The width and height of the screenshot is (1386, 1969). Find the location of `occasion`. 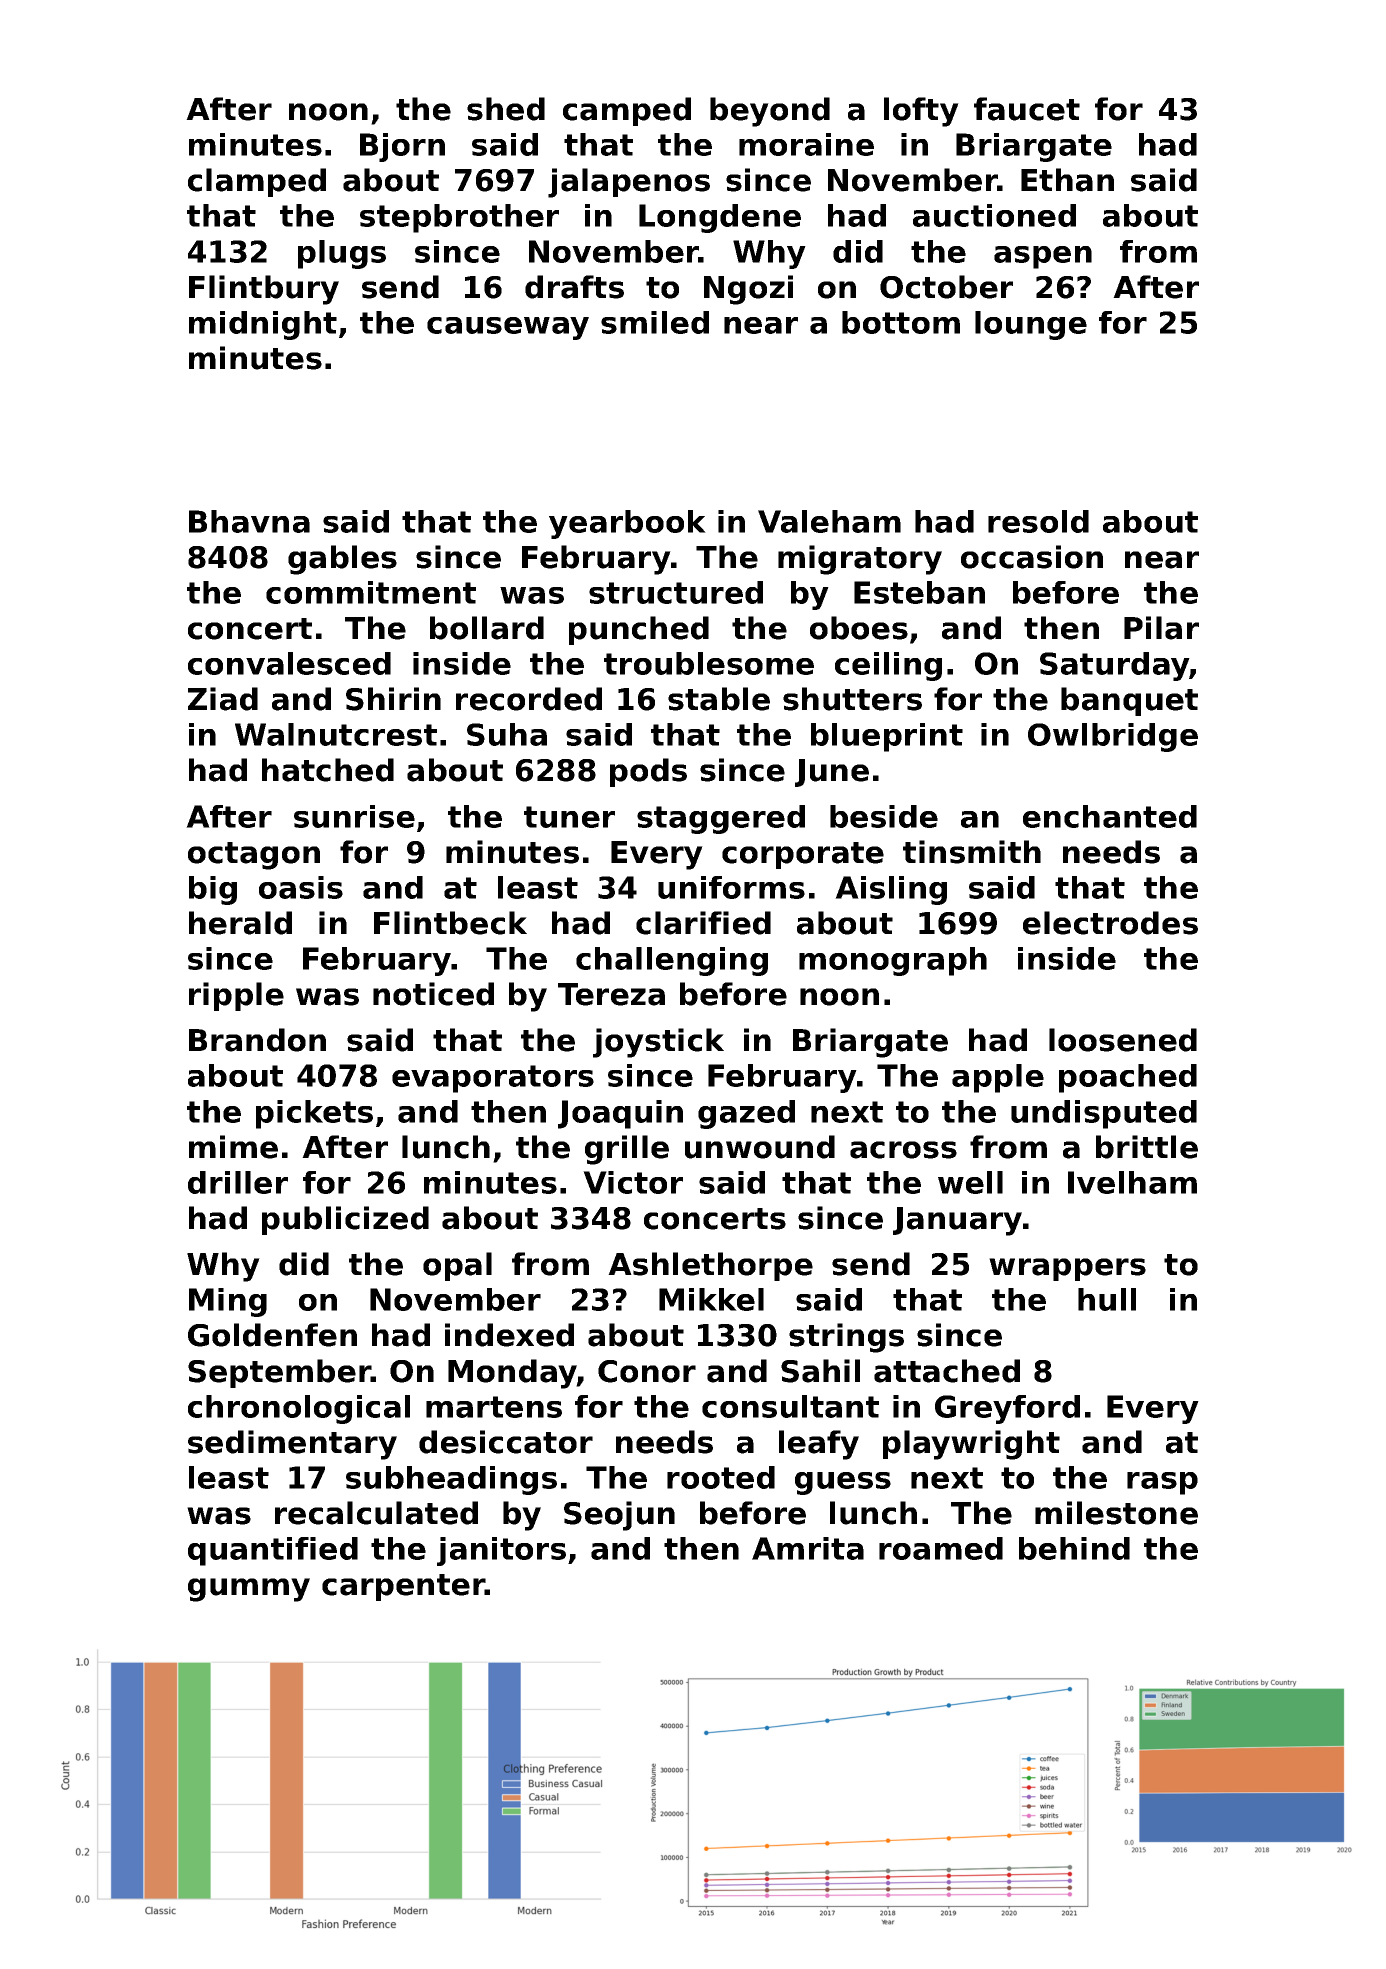

occasion is located at coordinates (1032, 557).
